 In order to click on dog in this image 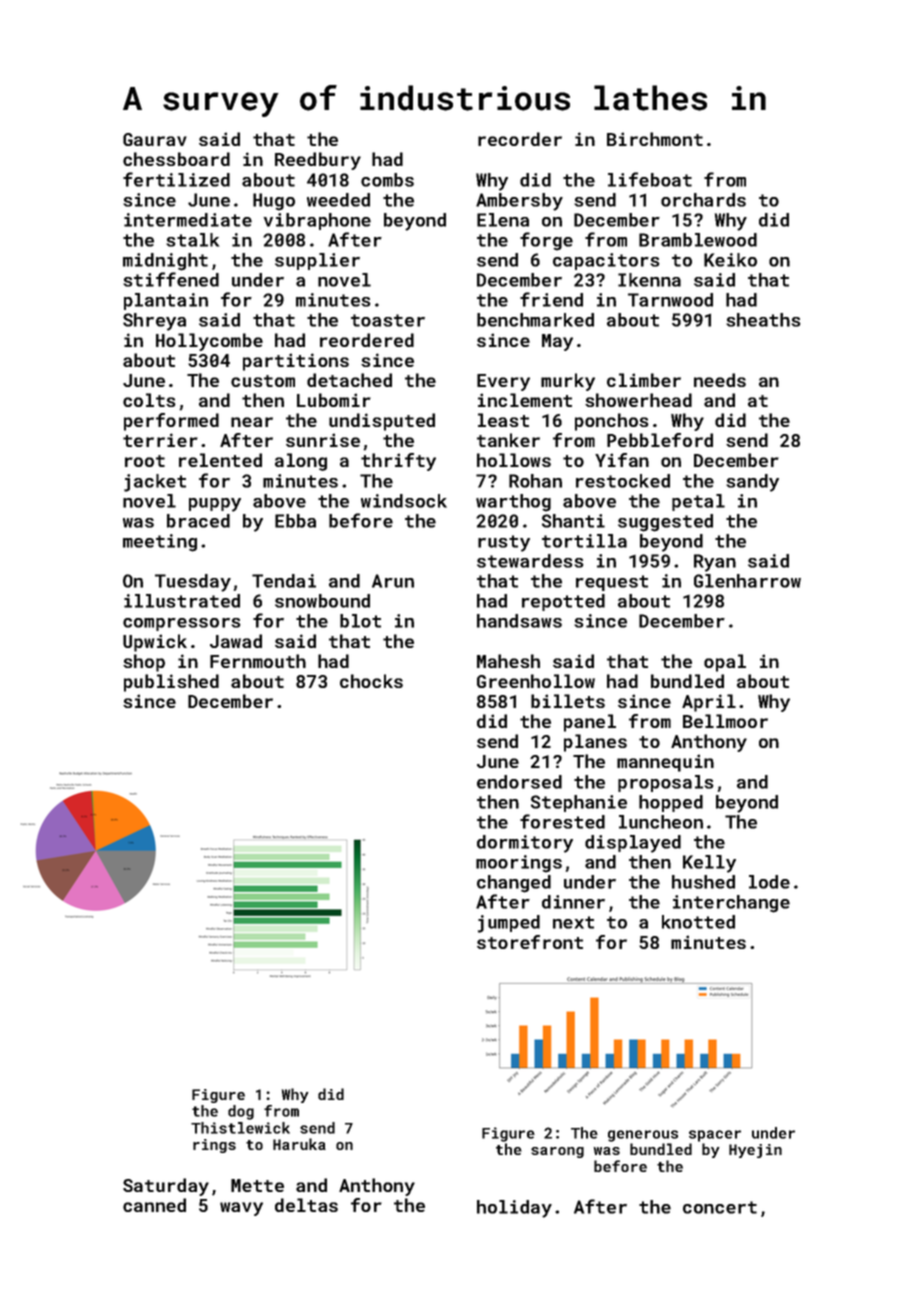, I will do `click(241, 1112)`.
